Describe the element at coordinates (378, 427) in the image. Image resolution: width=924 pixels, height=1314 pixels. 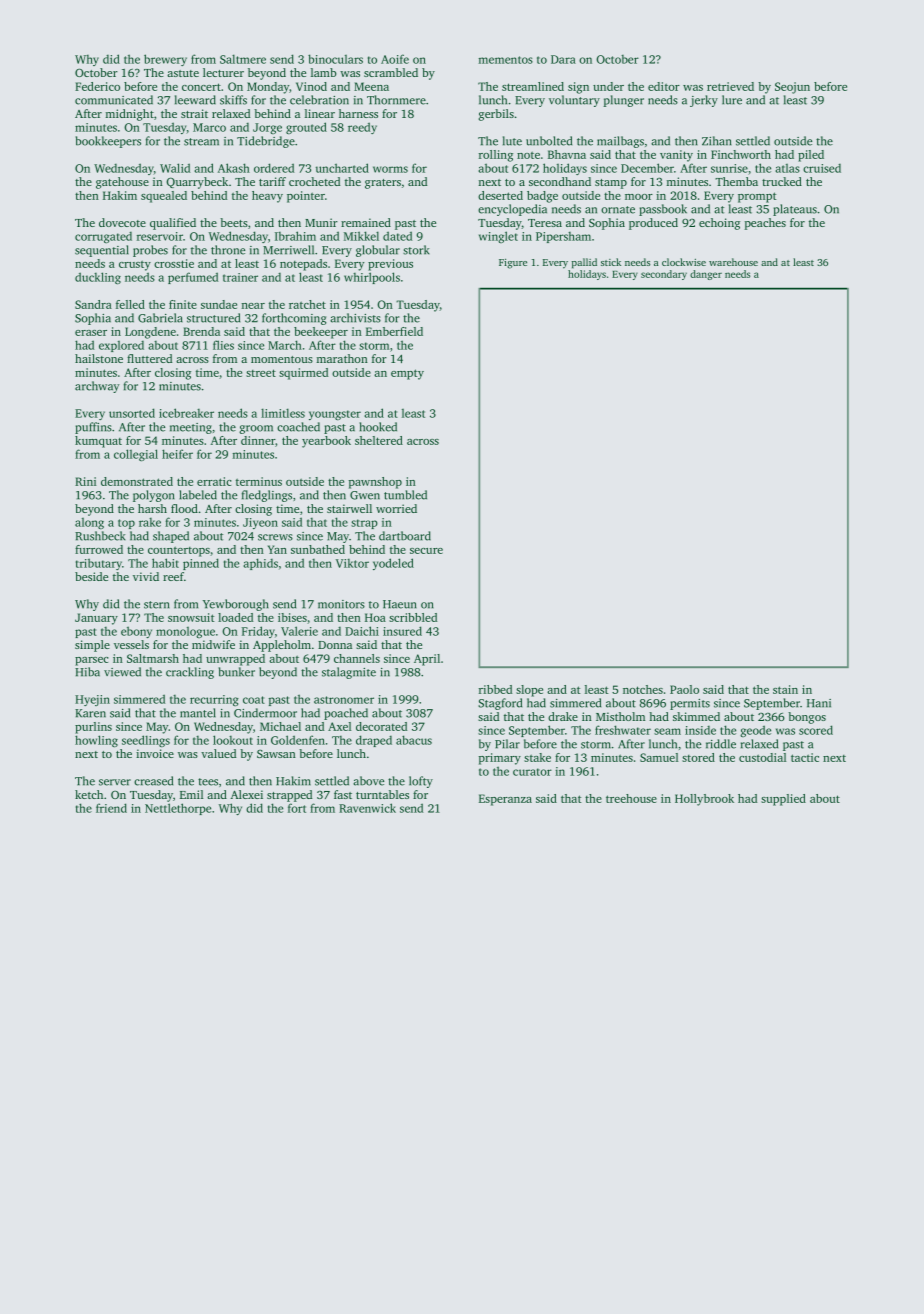
I see `hooked` at that location.
